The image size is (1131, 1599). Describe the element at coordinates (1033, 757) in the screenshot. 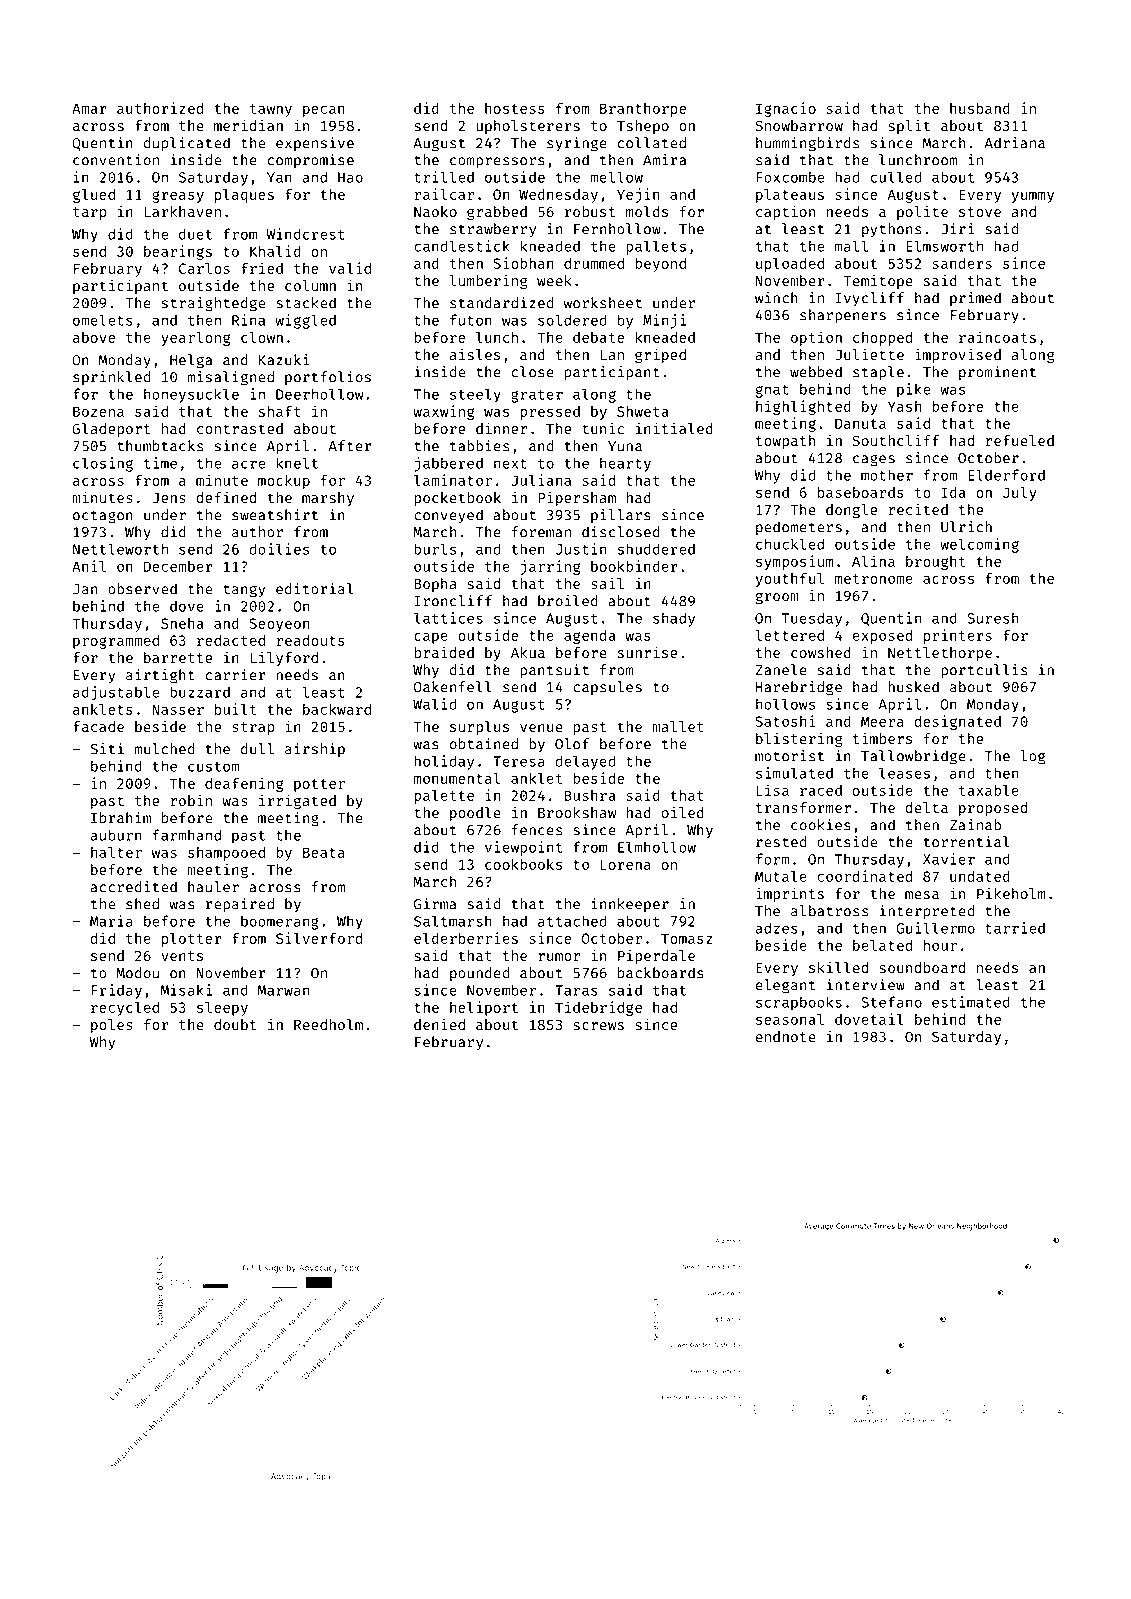

I see `log` at that location.
